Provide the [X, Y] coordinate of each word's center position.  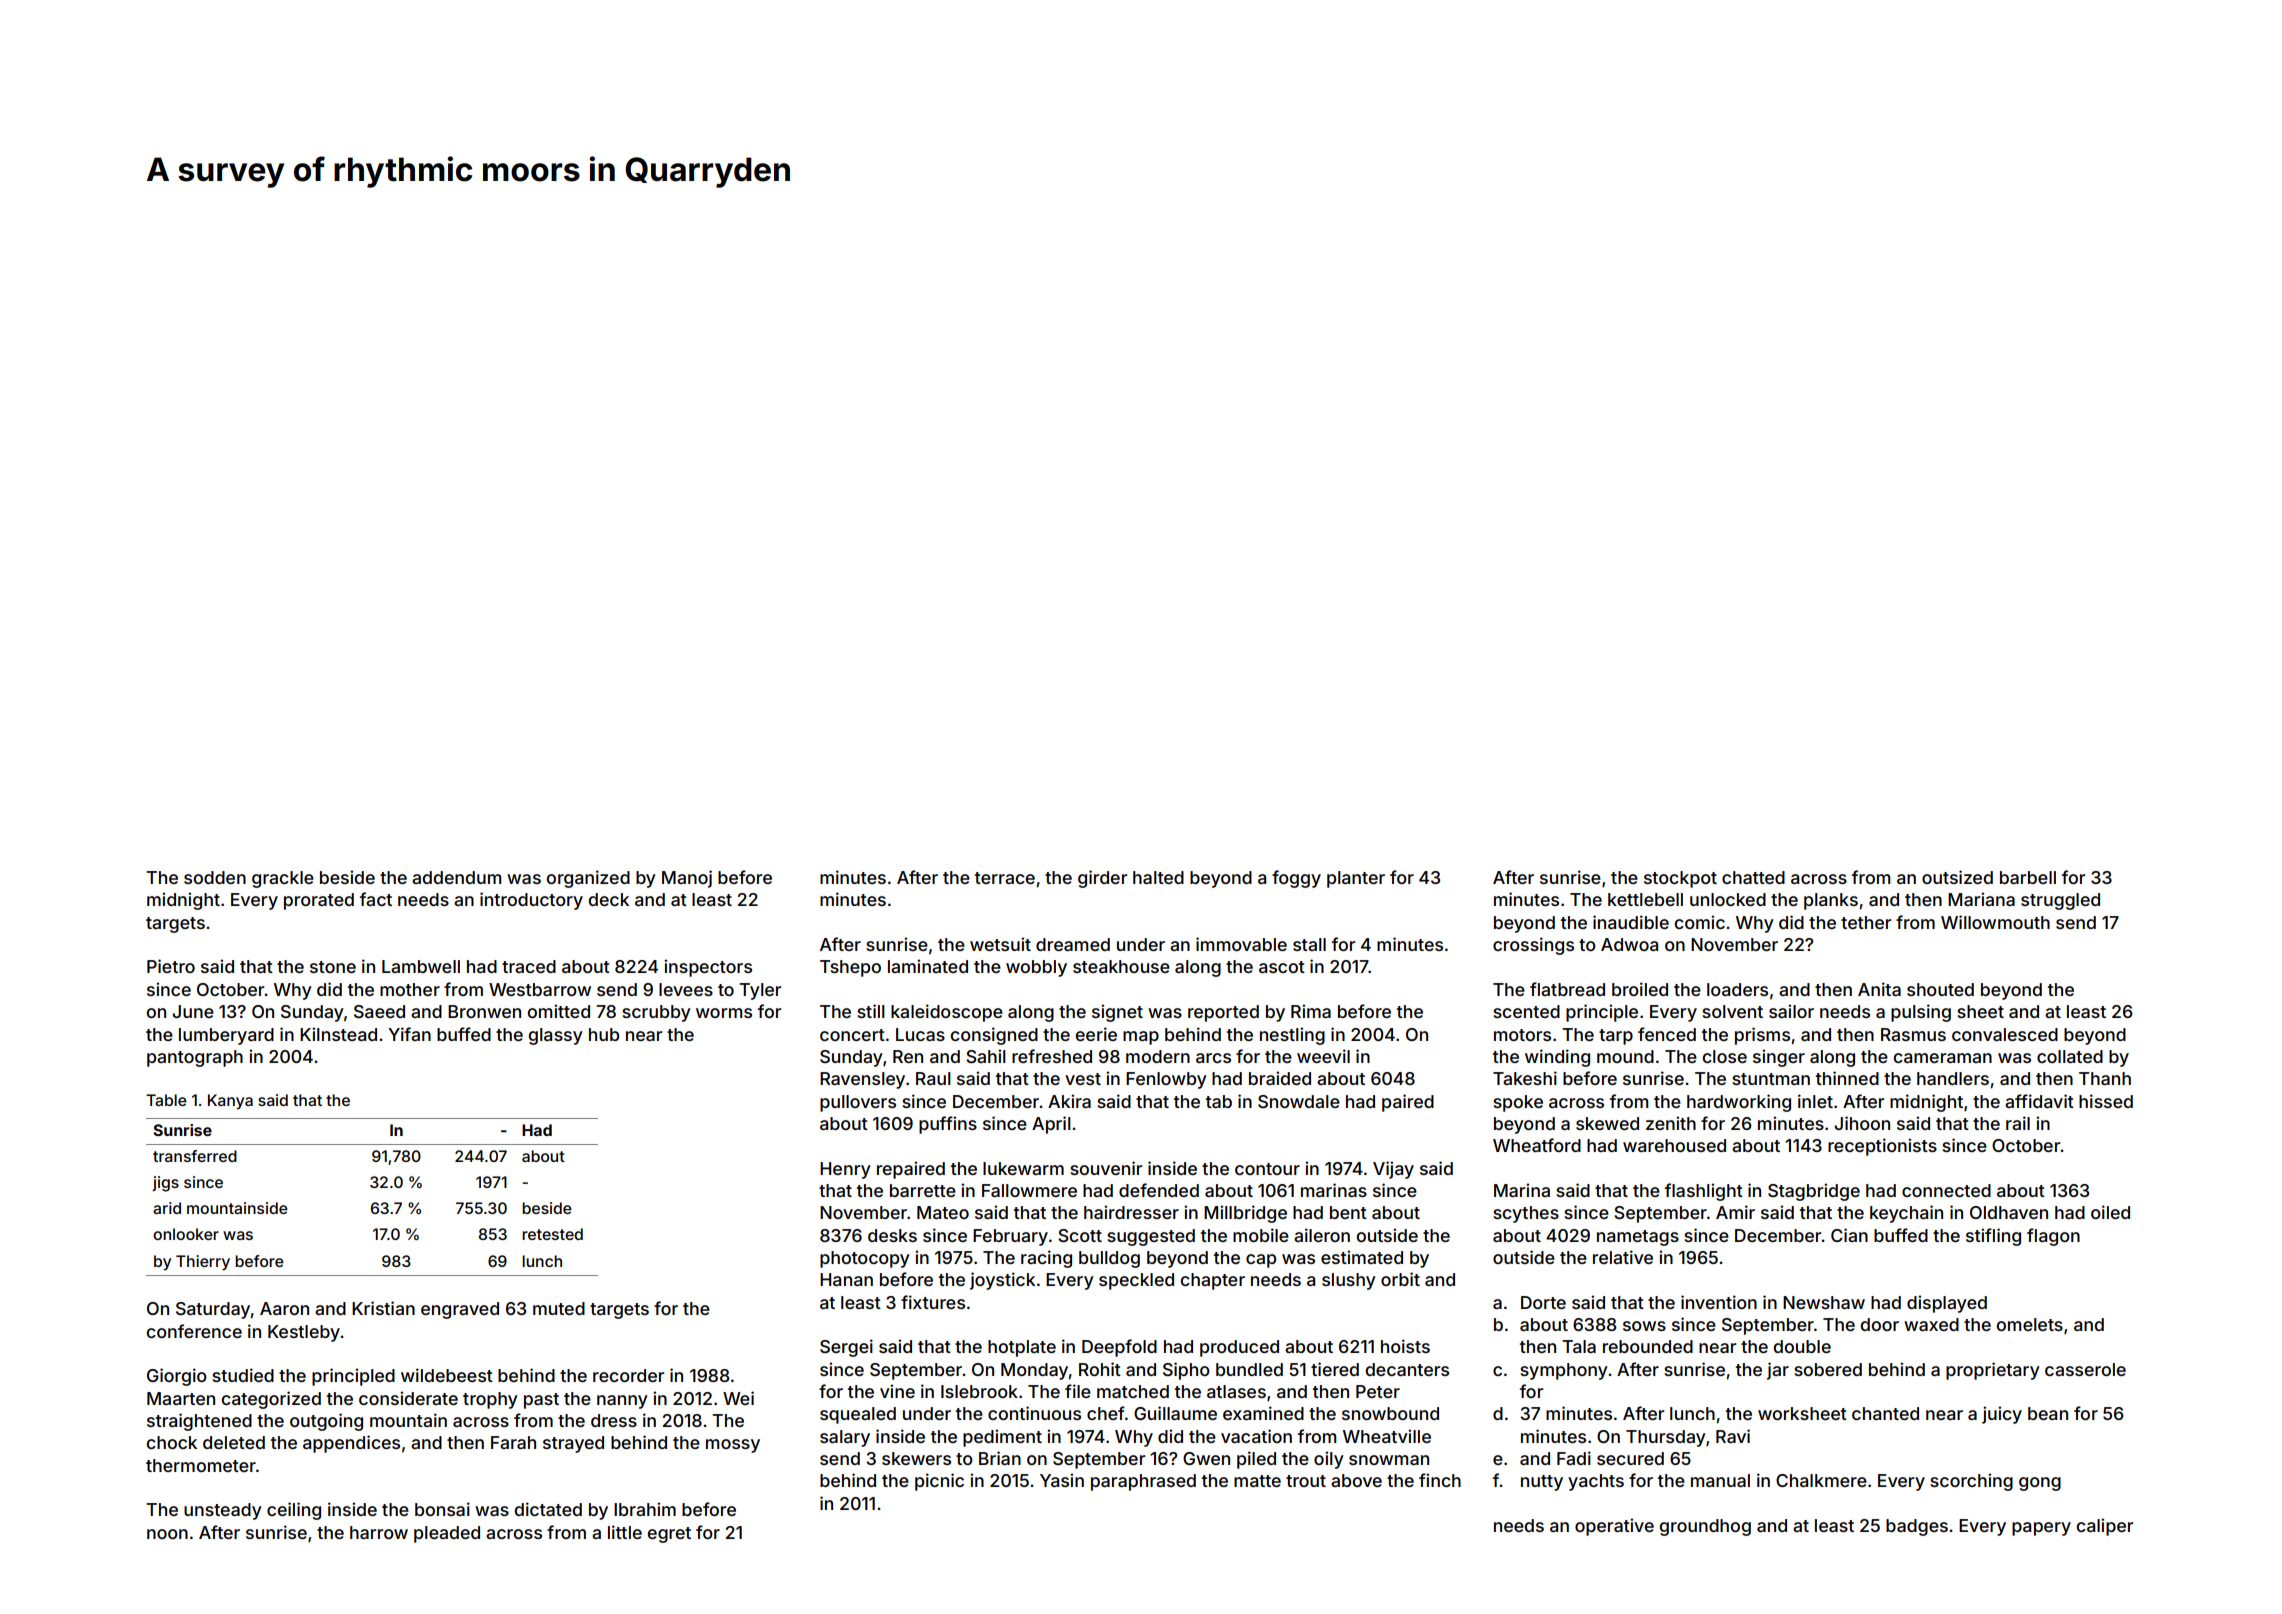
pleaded [447, 1534]
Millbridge [1245, 1214]
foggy [1296, 879]
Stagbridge [1814, 1192]
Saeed [379, 1011]
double [1802, 1346]
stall [1309, 944]
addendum [456, 877]
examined [1263, 1413]
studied [243, 1375]
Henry [845, 1170]
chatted [1753, 877]
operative [1614, 1527]
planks [1831, 901]
